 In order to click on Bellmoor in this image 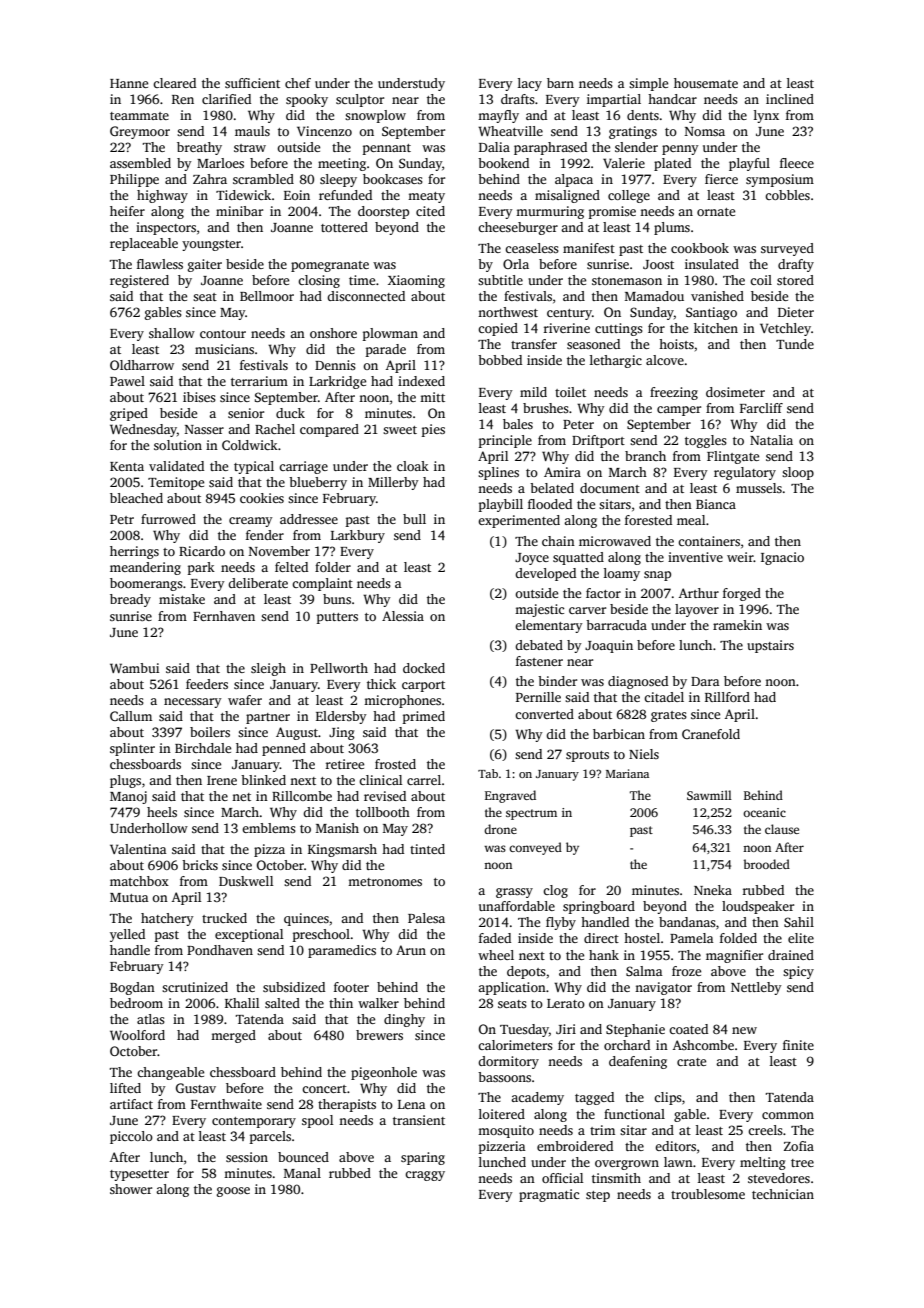, I will do `click(267, 296)`.
